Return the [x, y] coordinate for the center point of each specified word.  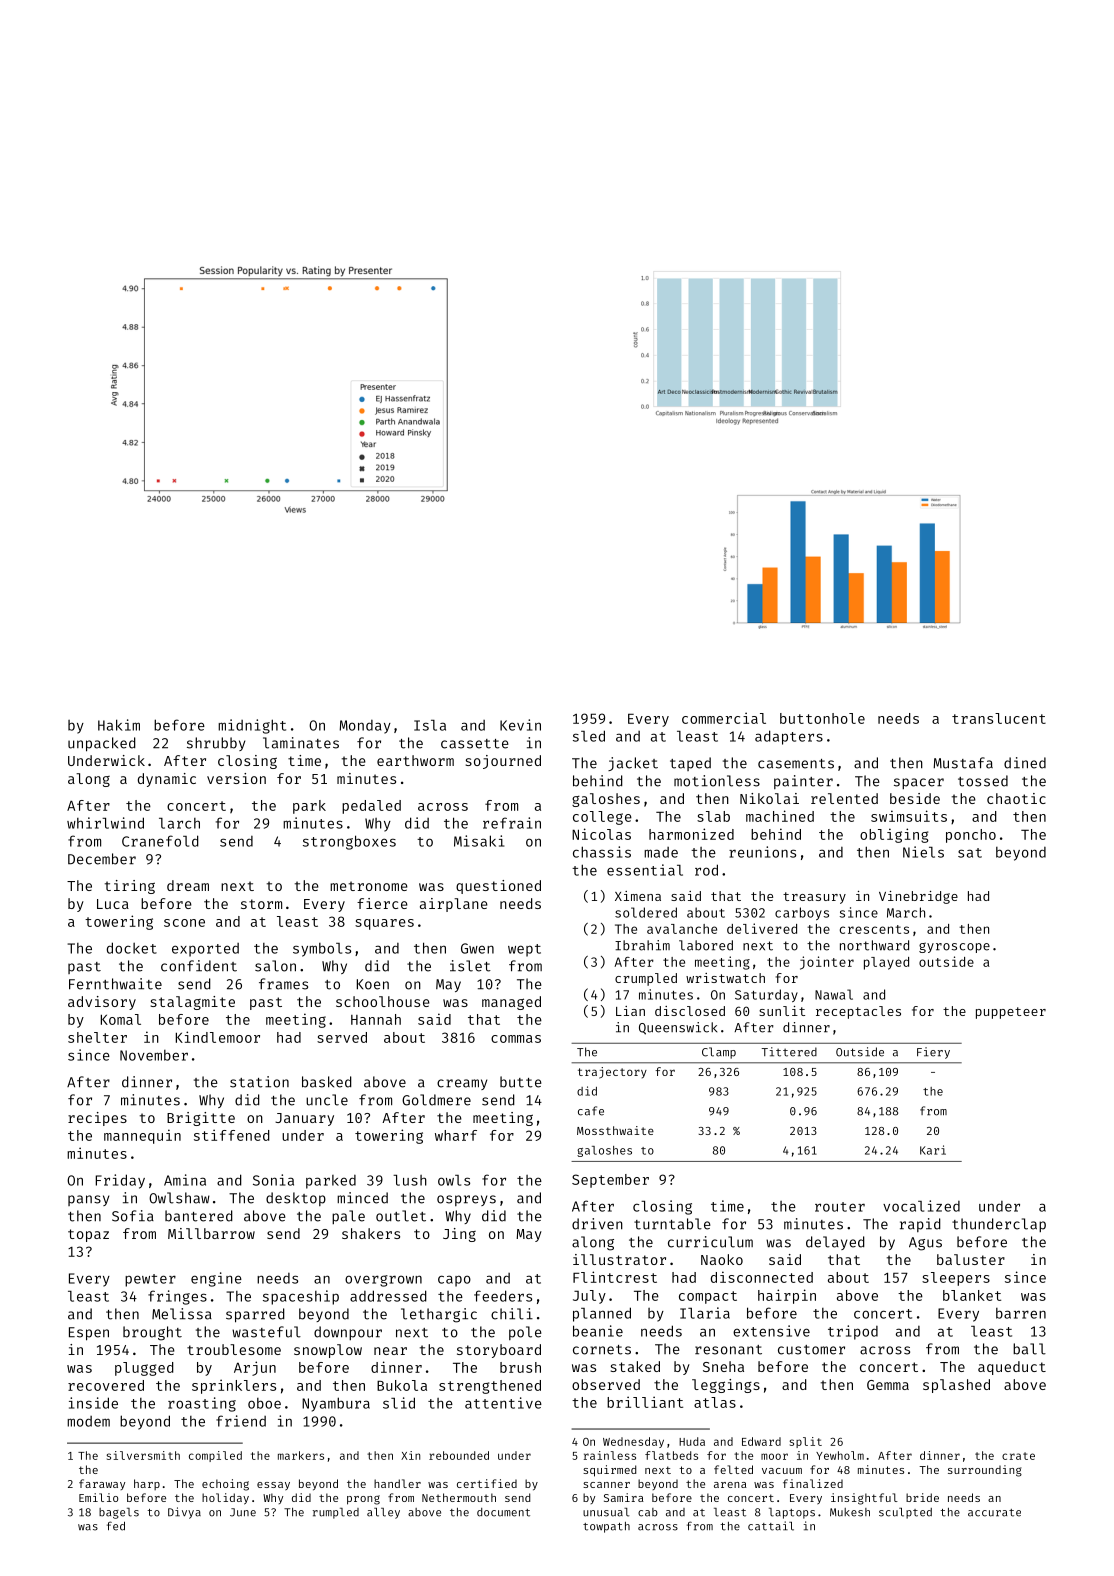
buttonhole [822, 718]
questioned [498, 887]
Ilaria [705, 1313]
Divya [184, 1513]
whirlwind [105, 823]
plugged [144, 1369]
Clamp [719, 1053]
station [259, 1082]
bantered [199, 1216]
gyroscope [954, 947]
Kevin [520, 725]
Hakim [119, 725]
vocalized [921, 1206]
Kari [933, 1150]
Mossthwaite [615, 1130]
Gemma [888, 1385]
